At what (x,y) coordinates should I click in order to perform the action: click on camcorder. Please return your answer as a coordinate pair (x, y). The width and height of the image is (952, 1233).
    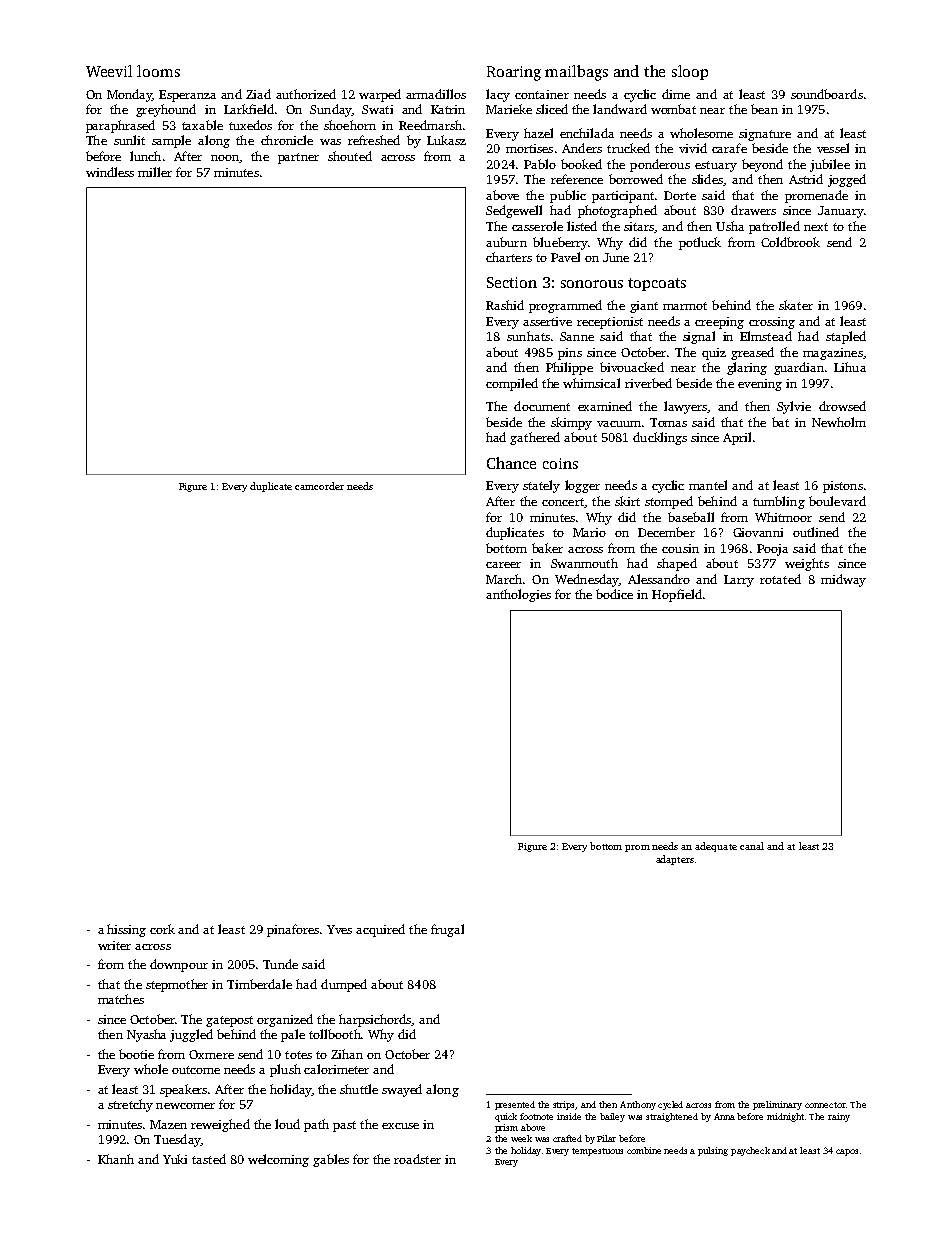
    Looking at the image, I should click on (319, 486).
